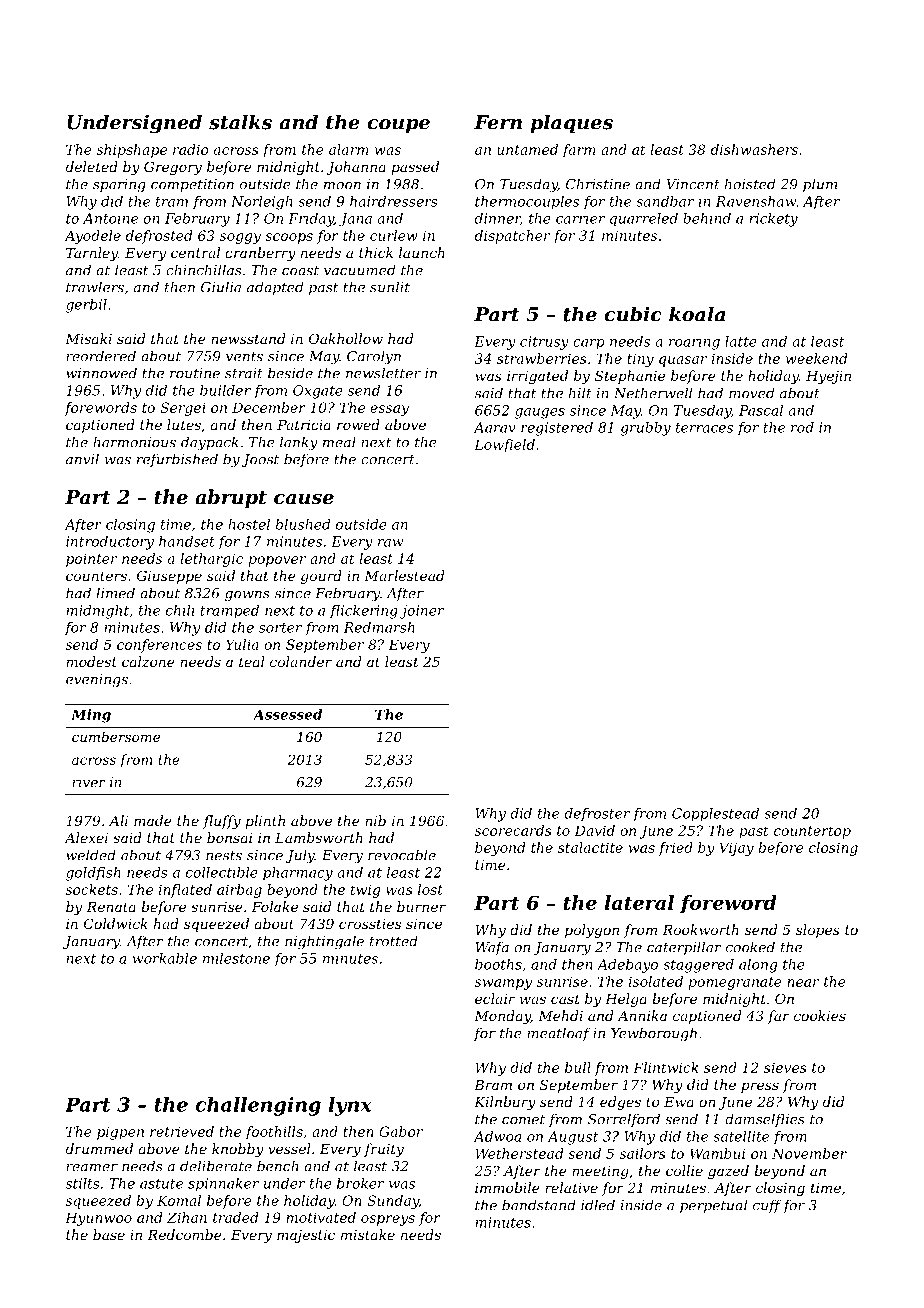 The width and height of the page is (924, 1308). Describe the element at coordinates (398, 126) in the page. I see `coupe` at that location.
